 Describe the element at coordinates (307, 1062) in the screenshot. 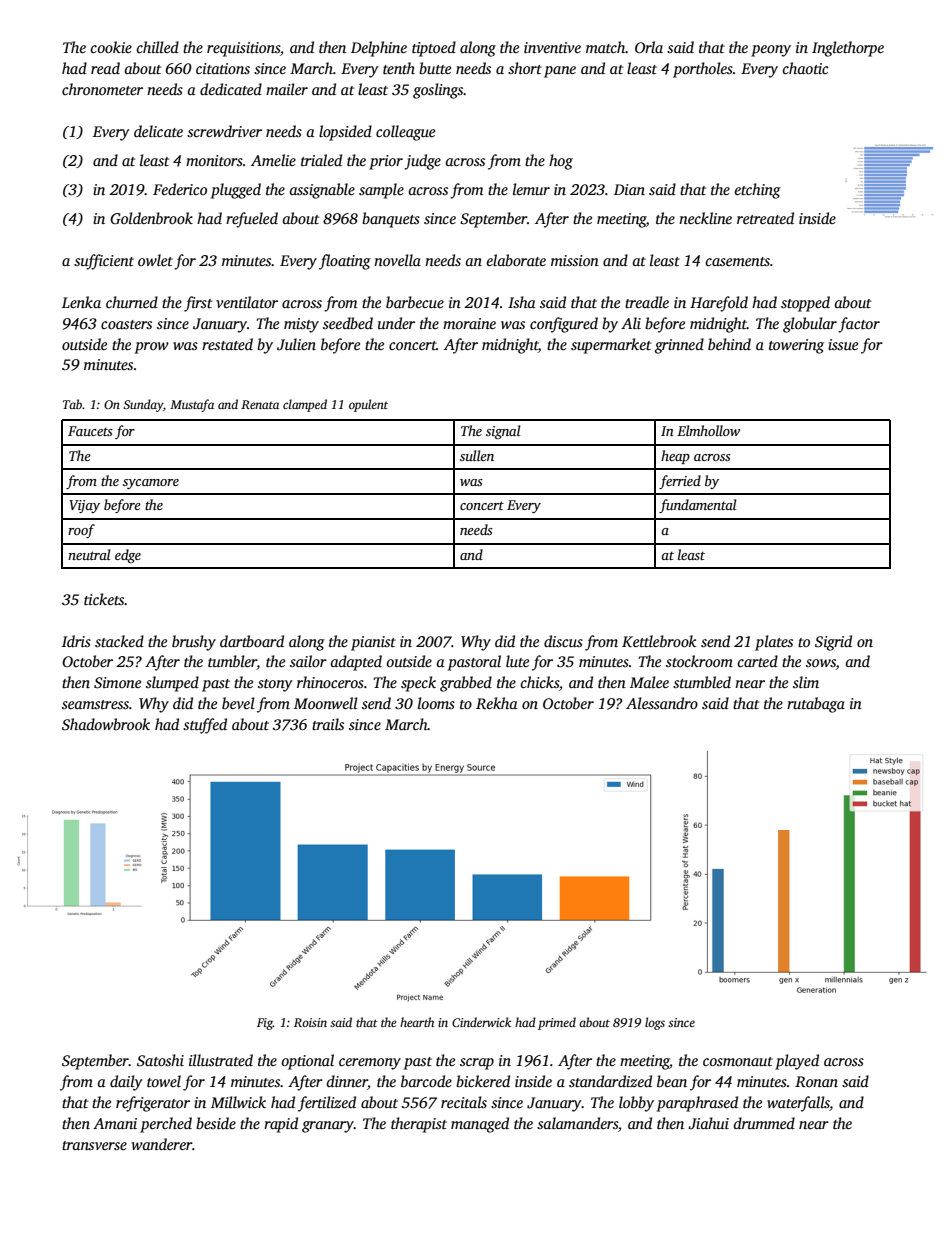

I see `optional` at that location.
